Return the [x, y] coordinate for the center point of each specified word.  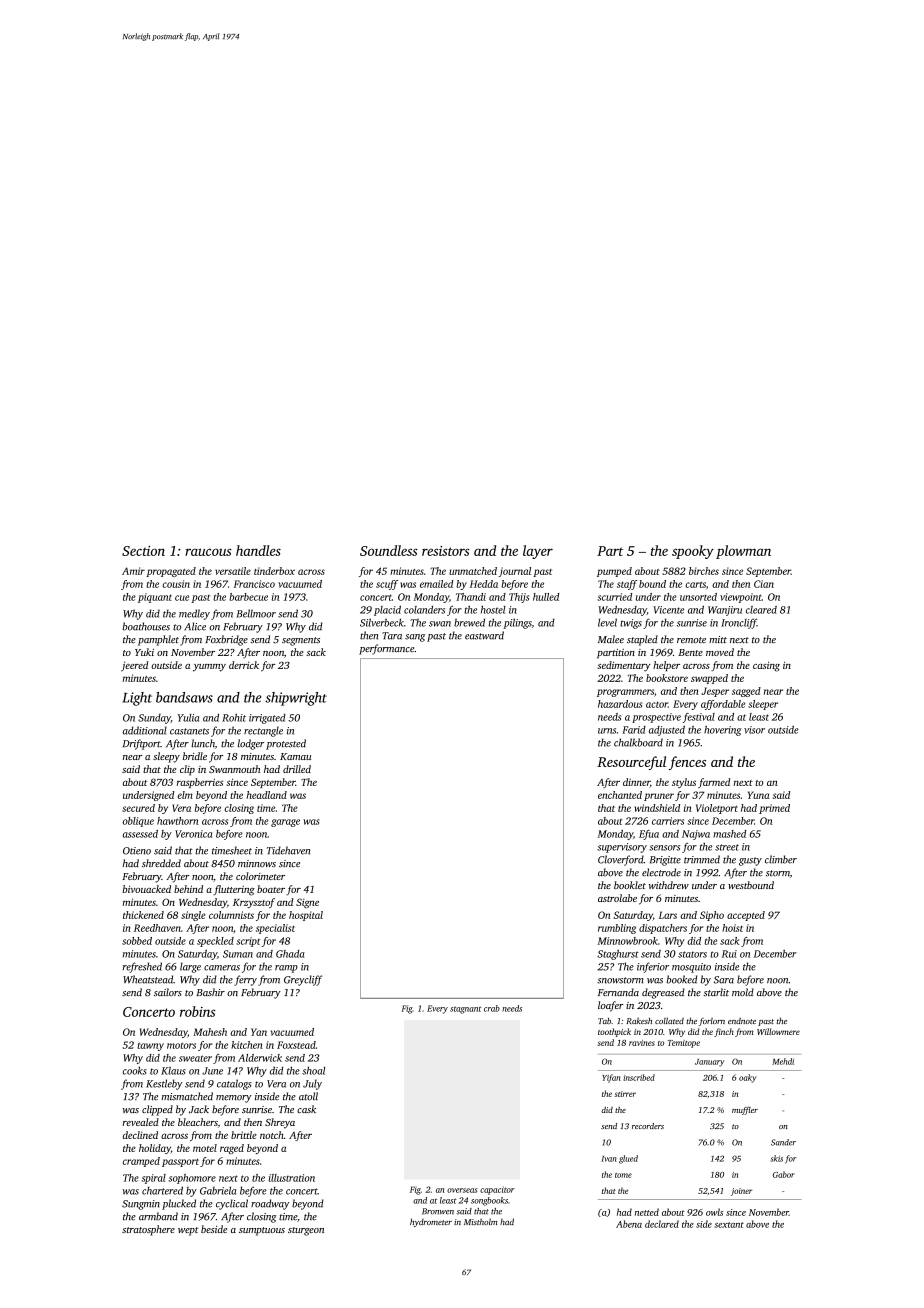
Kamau [295, 756]
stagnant [465, 1010]
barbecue [248, 597]
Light [137, 699]
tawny [150, 1046]
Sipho [712, 916]
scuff [387, 585]
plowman [743, 552]
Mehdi [783, 1061]
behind [188, 889]
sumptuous [262, 1231]
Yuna [759, 795]
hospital [306, 916]
